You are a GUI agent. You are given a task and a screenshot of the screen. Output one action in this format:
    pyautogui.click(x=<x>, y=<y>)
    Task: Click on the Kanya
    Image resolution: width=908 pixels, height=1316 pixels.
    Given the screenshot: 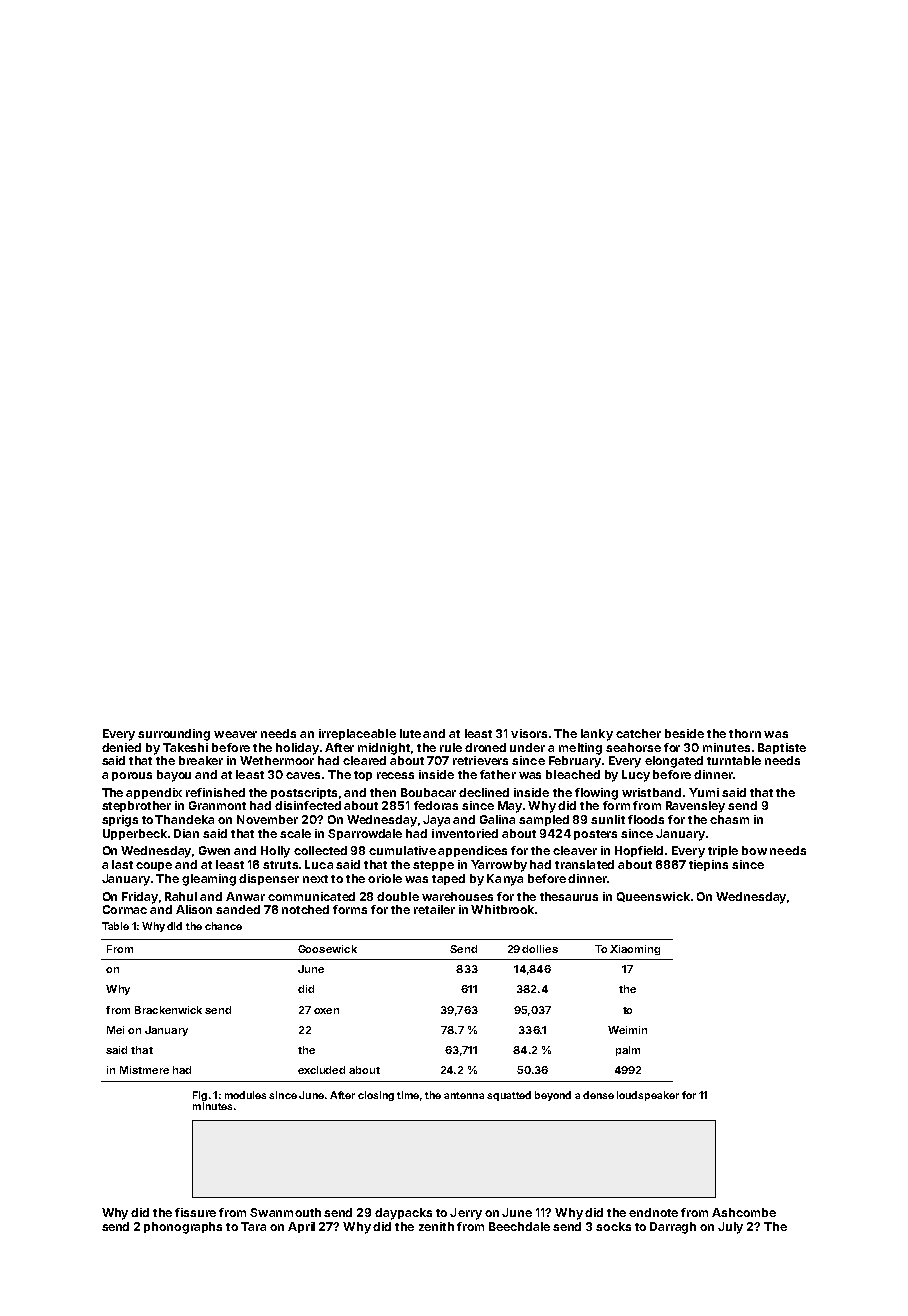 What is the action you would take?
    pyautogui.click(x=505, y=880)
